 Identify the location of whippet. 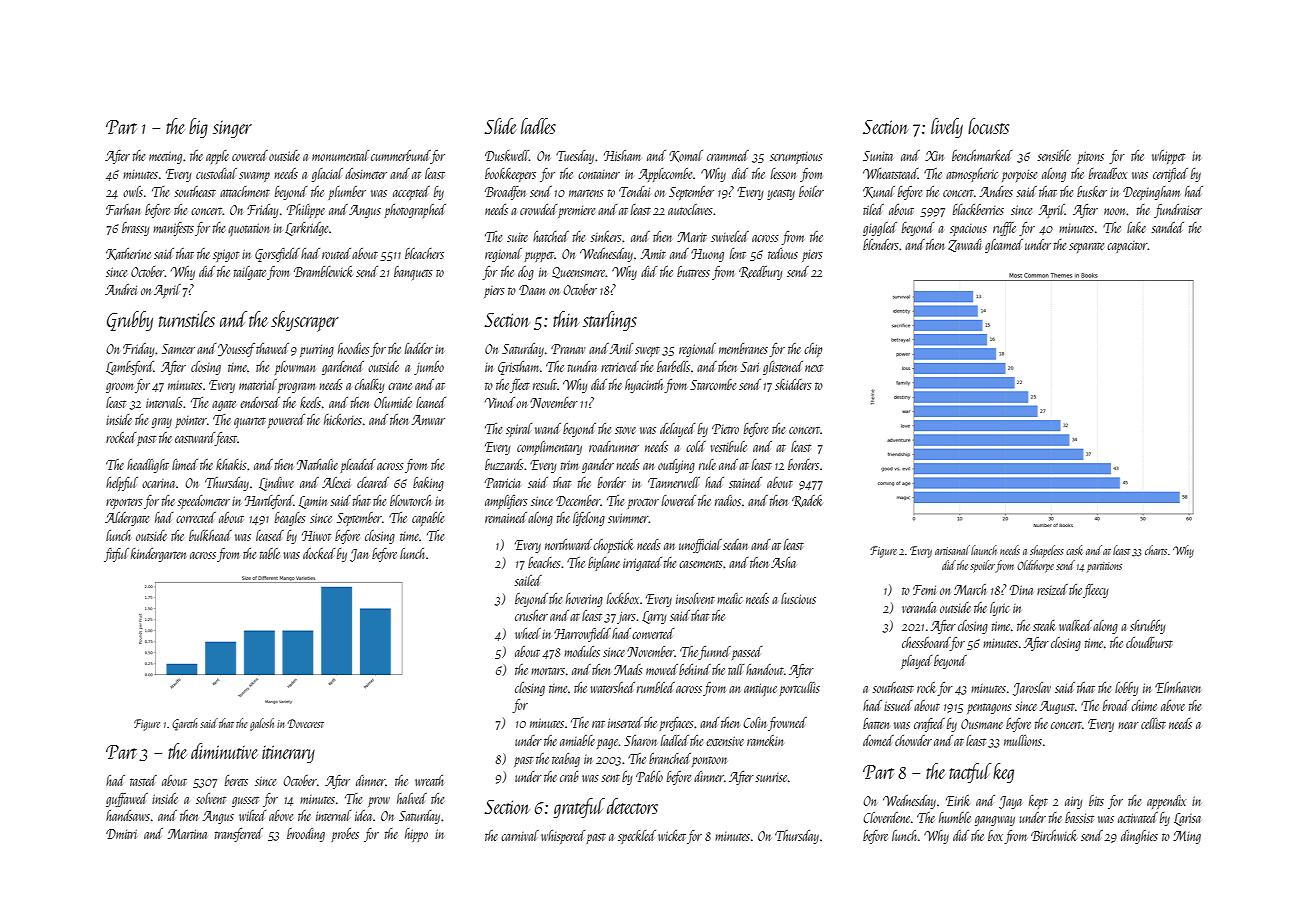
(1168, 157).
